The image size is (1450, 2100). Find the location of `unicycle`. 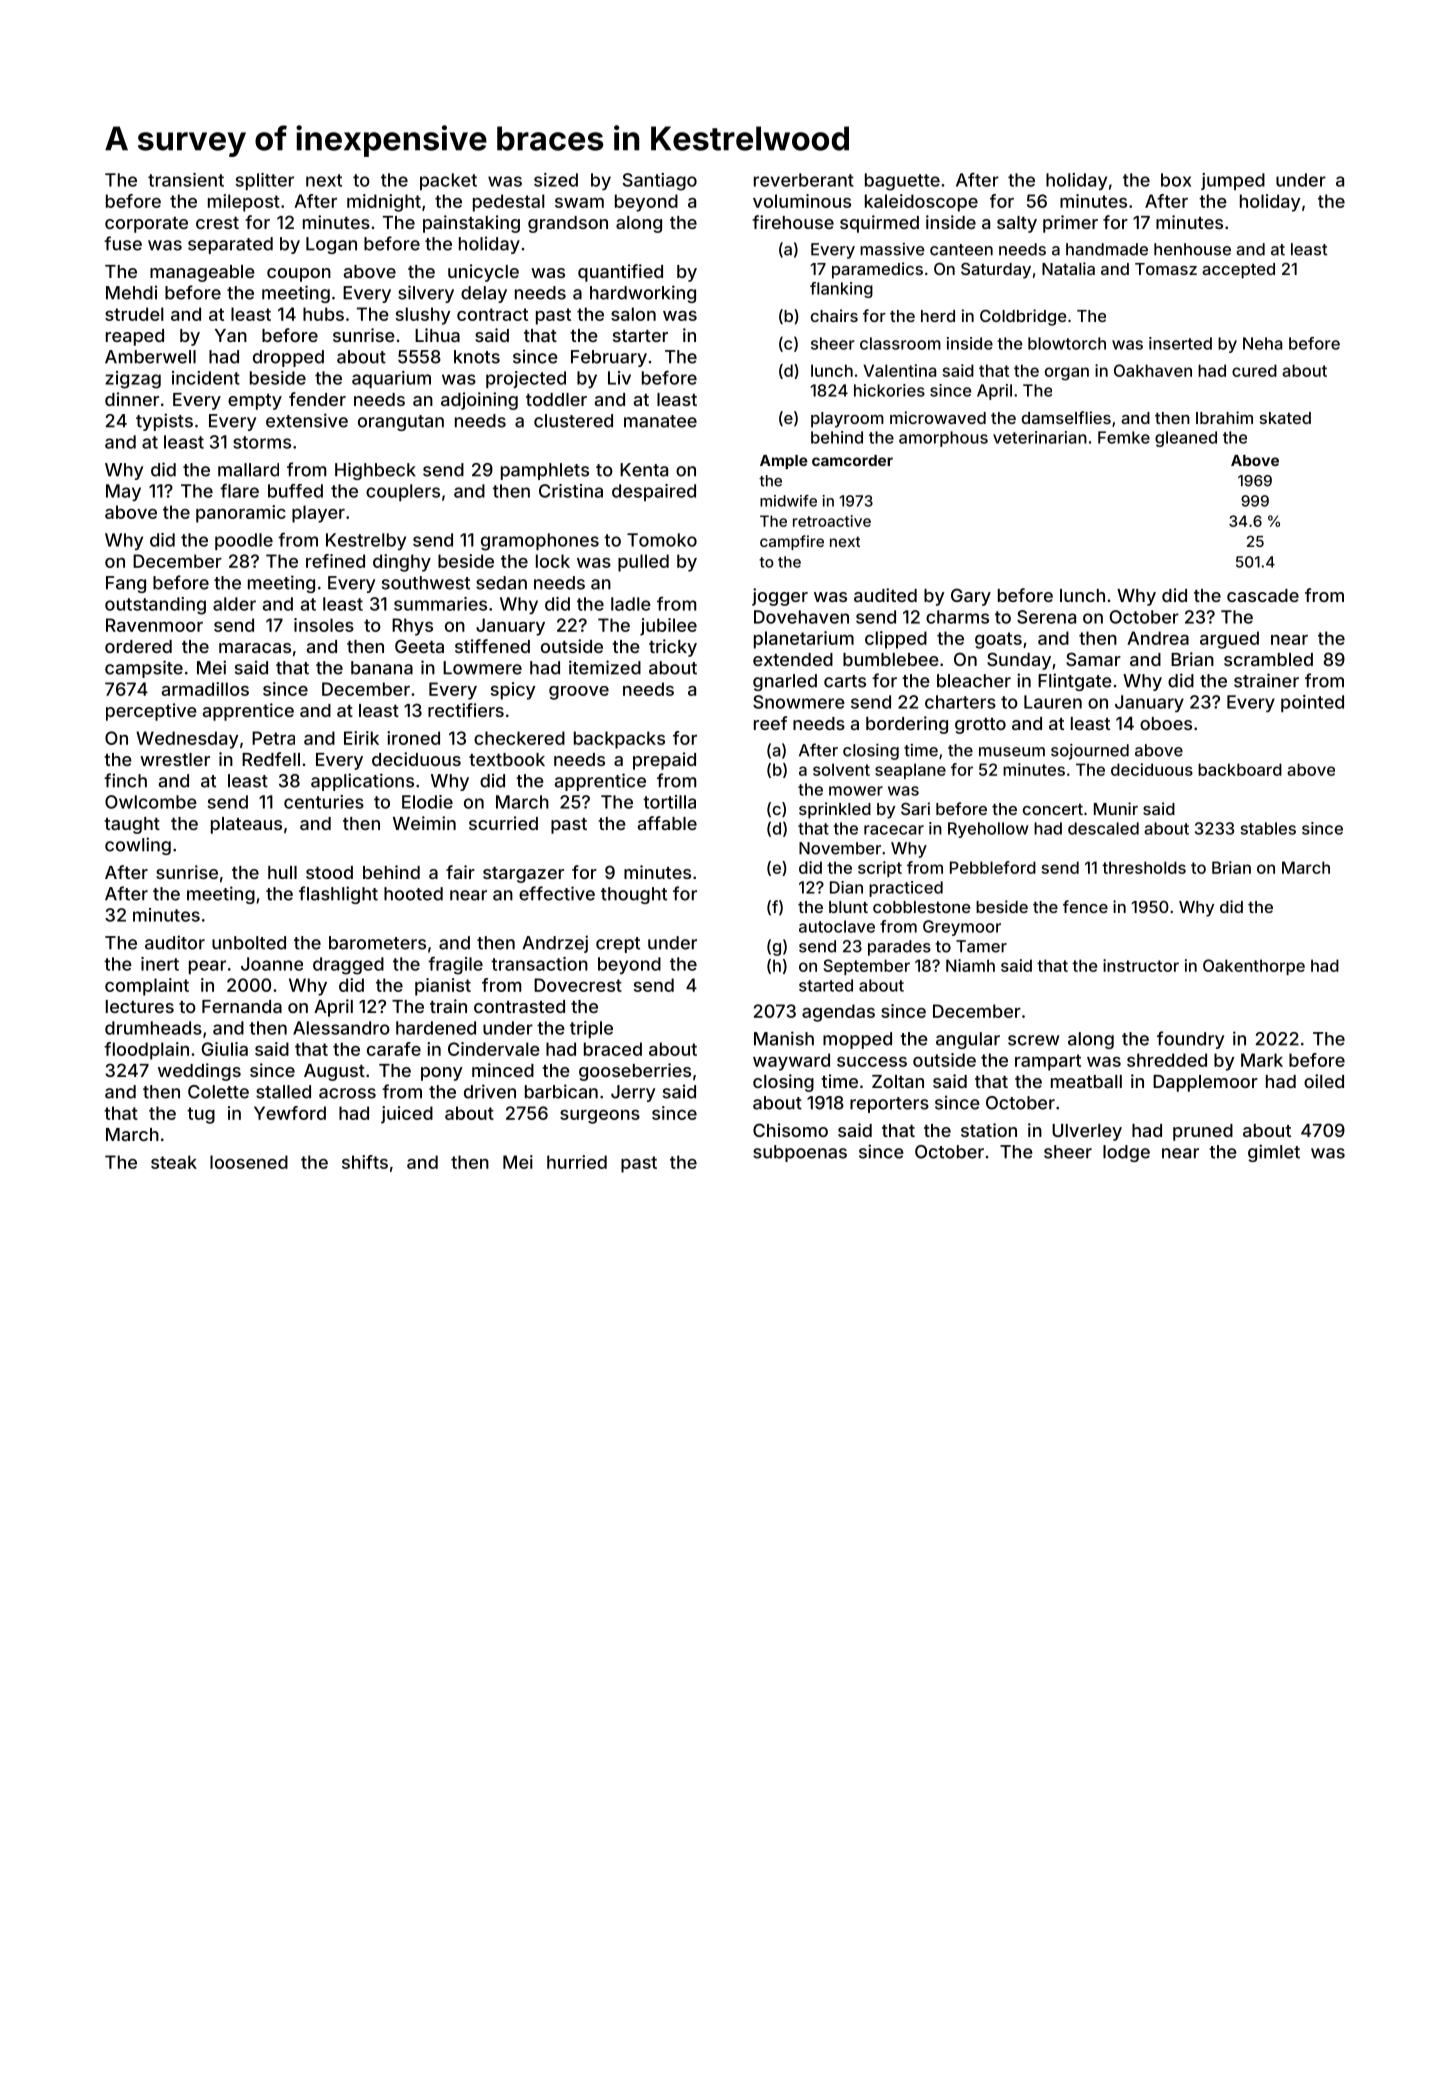

unicycle is located at coordinates (483, 273).
